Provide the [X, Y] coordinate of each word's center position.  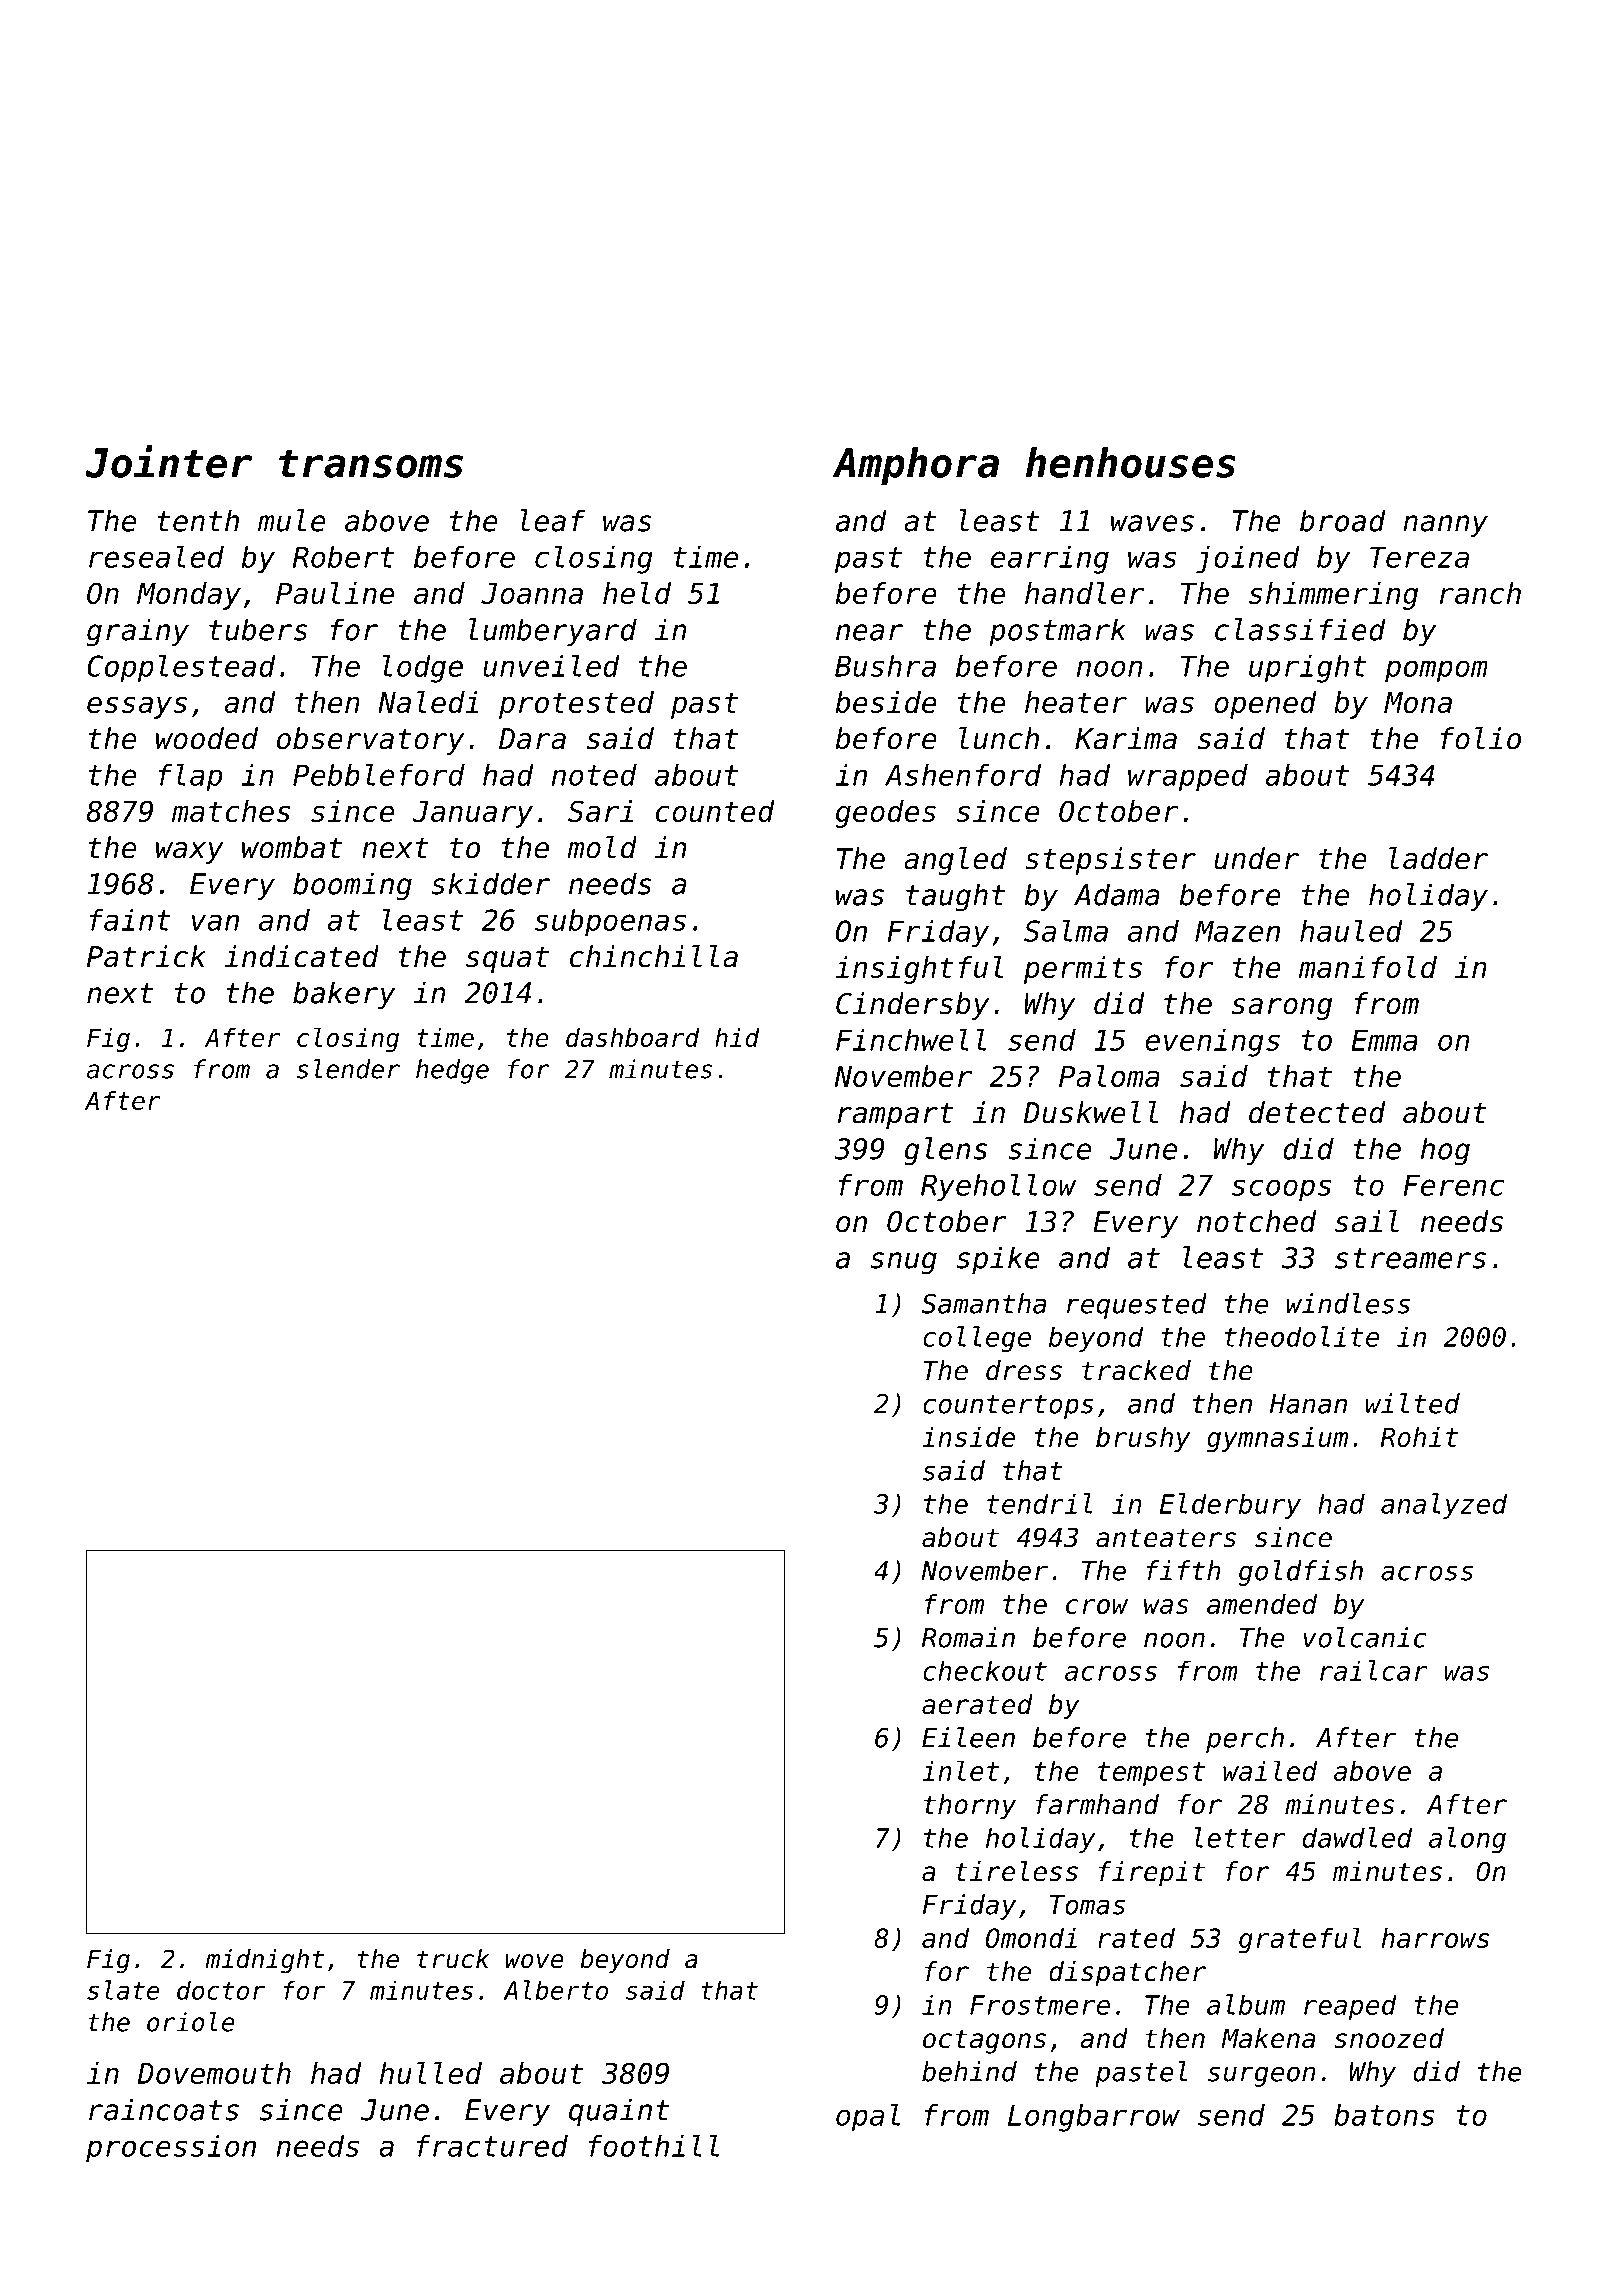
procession [171, 2149]
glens [945, 1151]
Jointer [168, 461]
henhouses [1131, 462]
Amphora [916, 466]
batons [1384, 2115]
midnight [264, 1961]
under [1257, 858]
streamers [1410, 1258]
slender [348, 1069]
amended [1262, 1604]
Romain [968, 1637]
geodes [885, 814]
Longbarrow [1094, 2118]
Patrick [146, 956]
